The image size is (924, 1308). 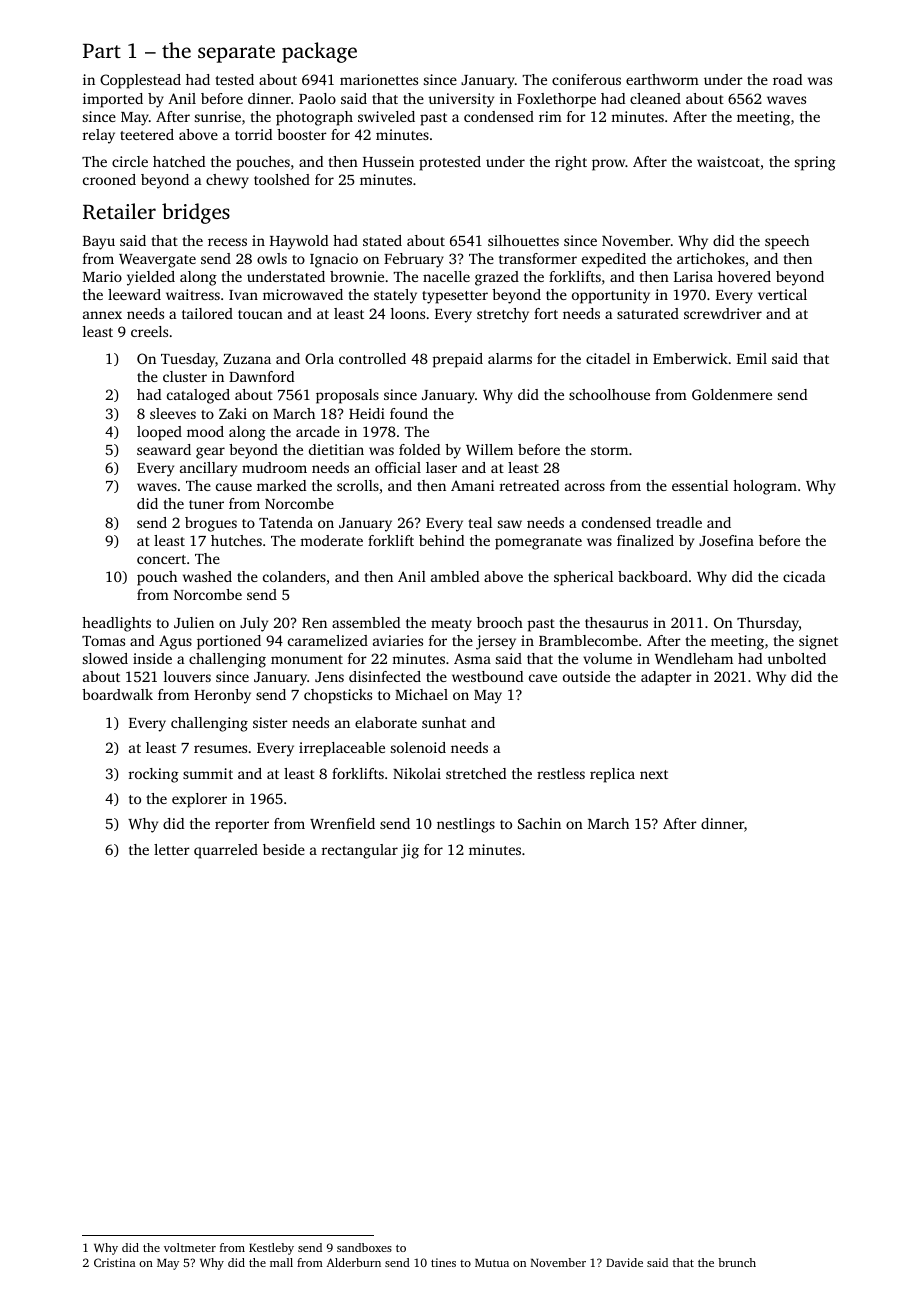 What do you see at coordinates (236, 54) in the document?
I see `separate` at bounding box center [236, 54].
